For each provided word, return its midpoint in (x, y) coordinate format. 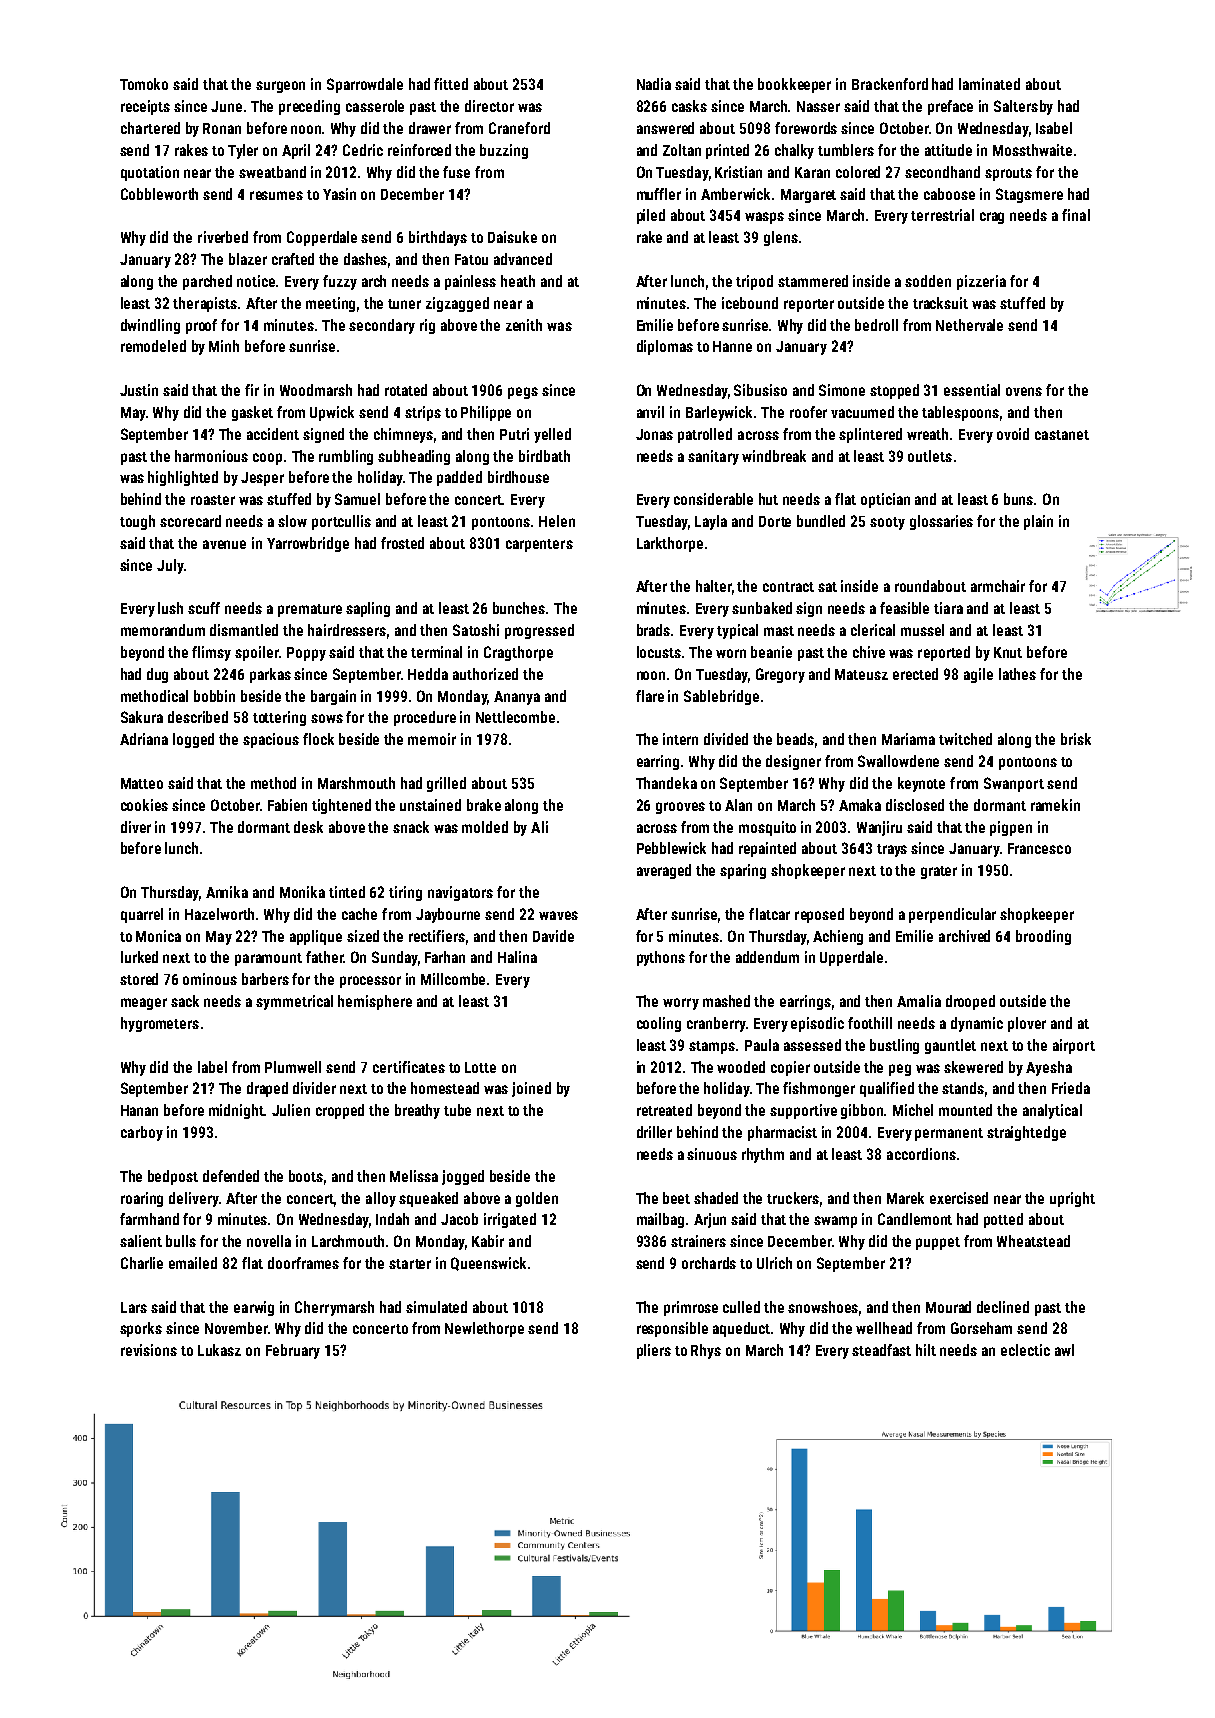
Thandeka (666, 783)
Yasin (339, 194)
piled (651, 216)
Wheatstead (1033, 1241)
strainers (698, 1241)
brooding (1043, 937)
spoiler (257, 653)
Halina (517, 957)
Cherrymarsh (334, 1308)
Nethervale (969, 325)
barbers (265, 979)
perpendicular (952, 915)
